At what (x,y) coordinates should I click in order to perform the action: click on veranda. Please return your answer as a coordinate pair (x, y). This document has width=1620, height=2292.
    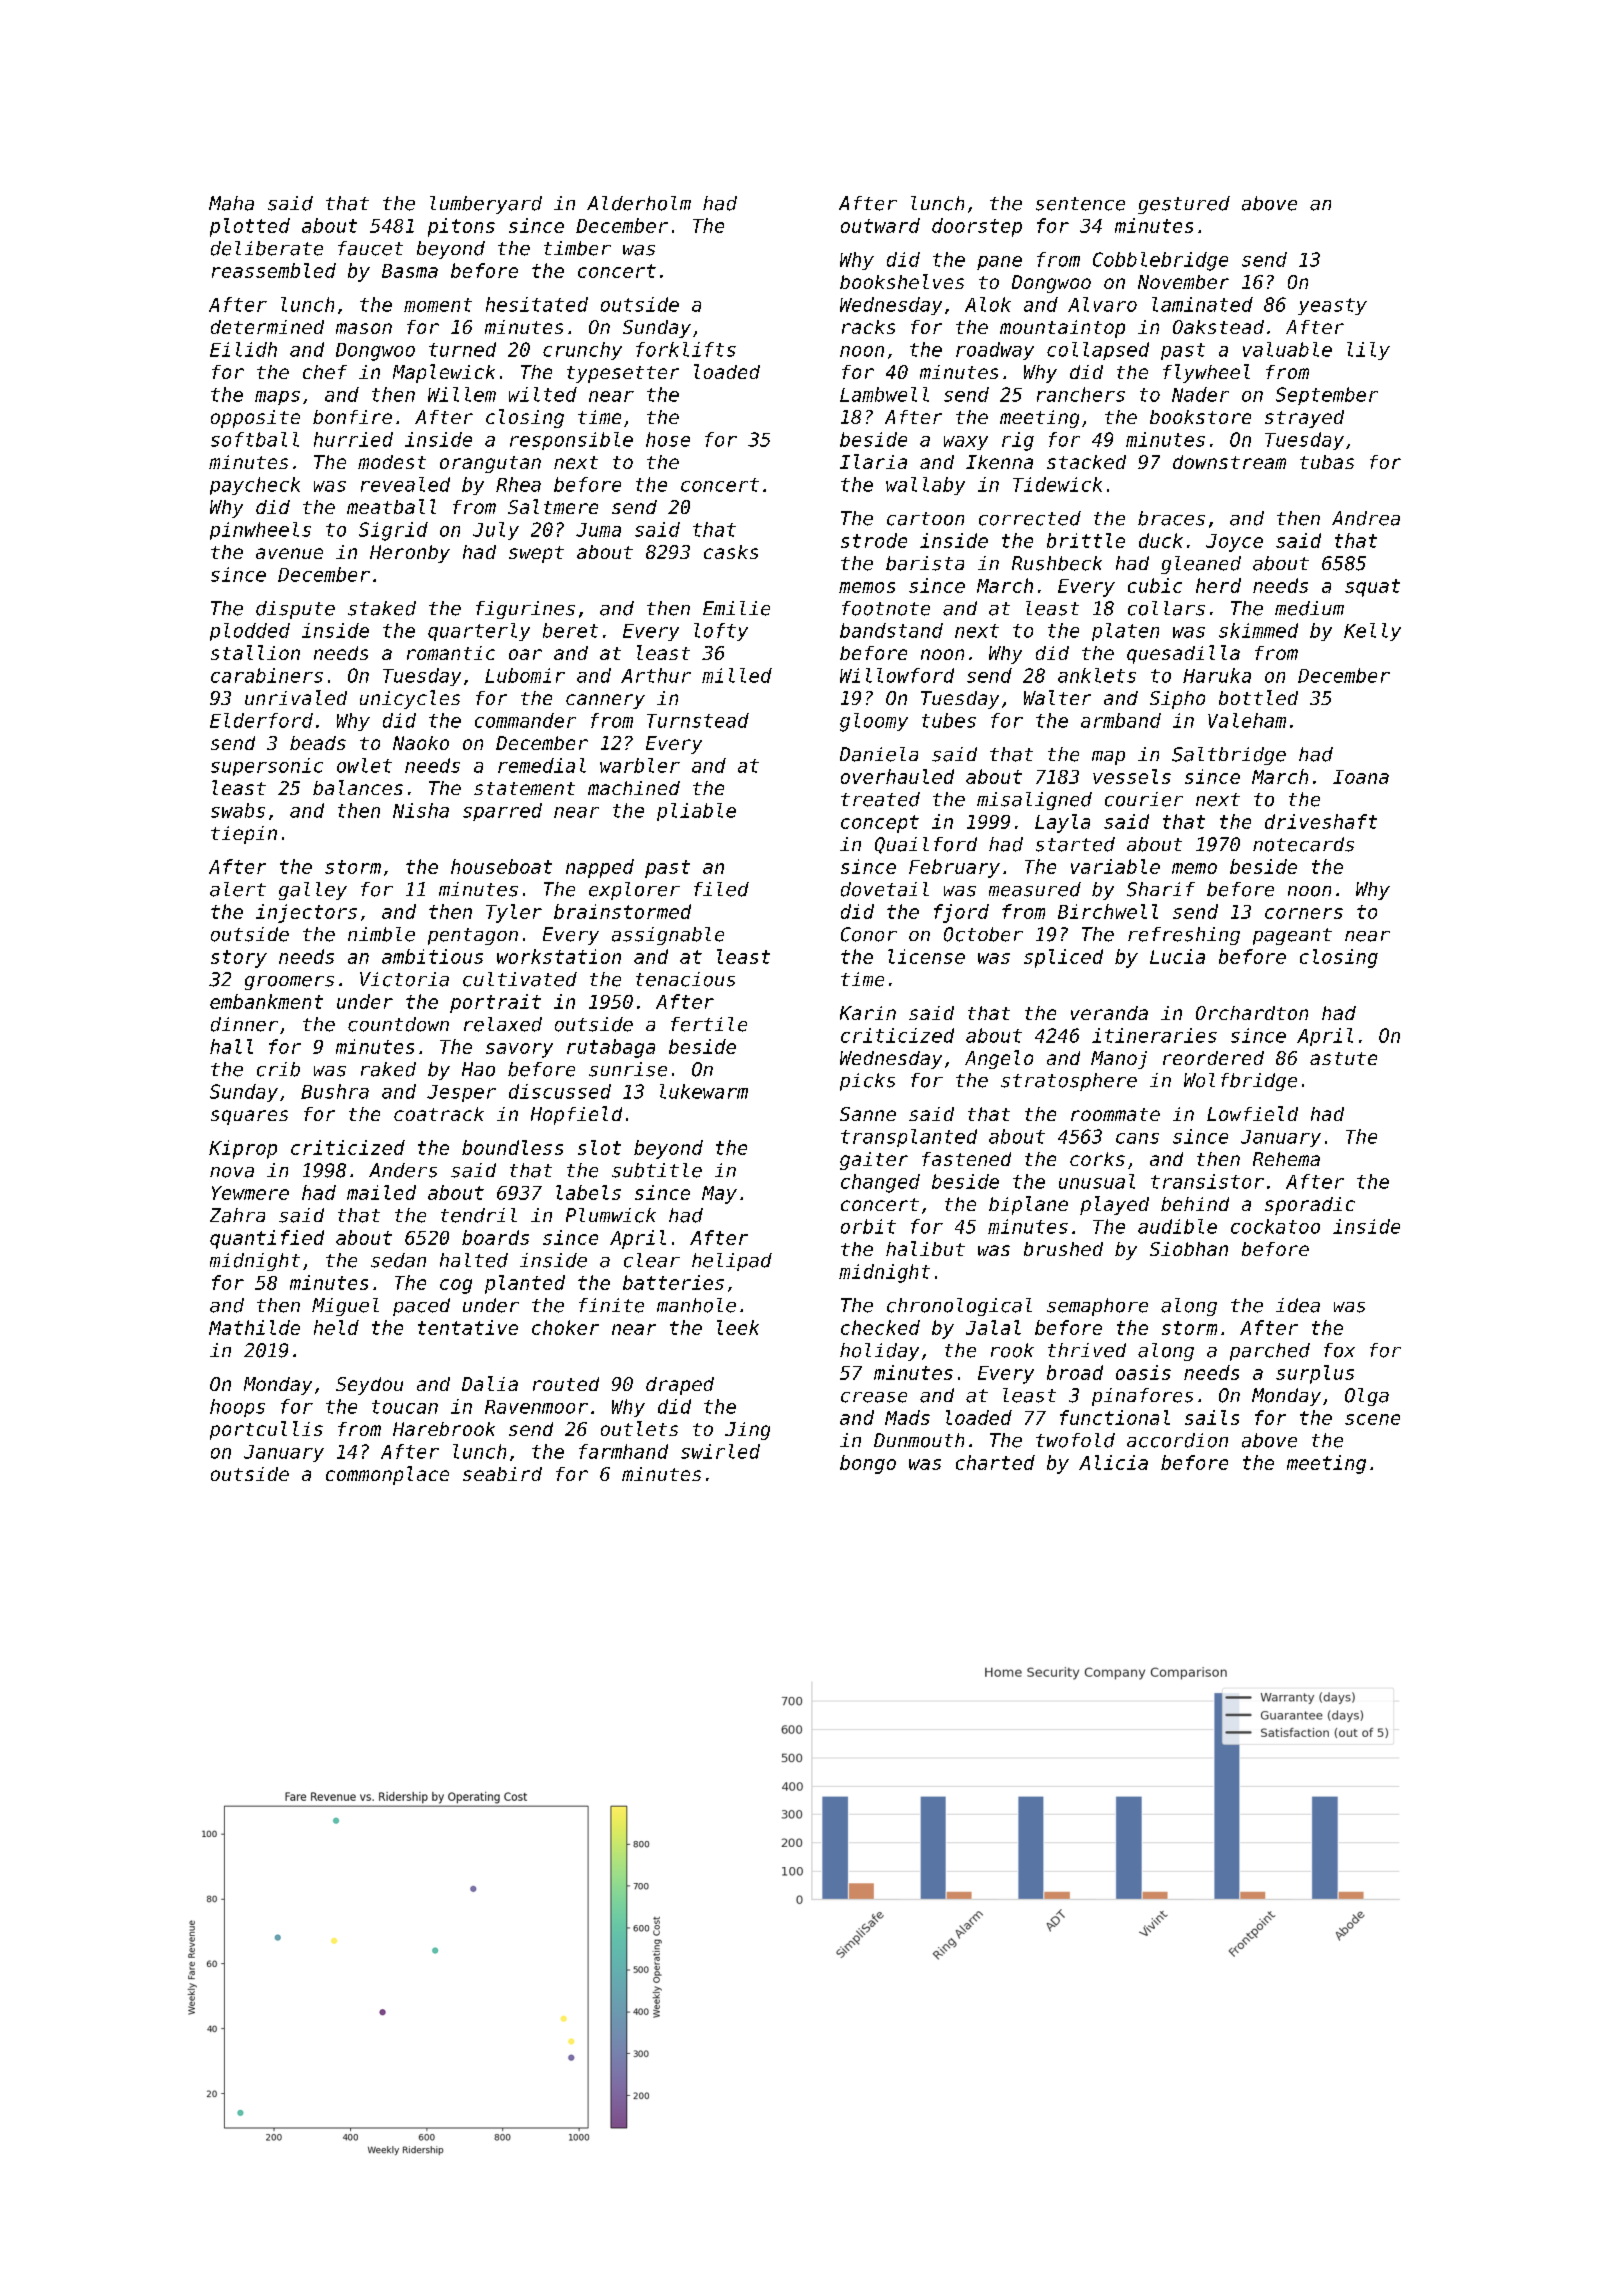
    Looking at the image, I should click on (1109, 1013).
